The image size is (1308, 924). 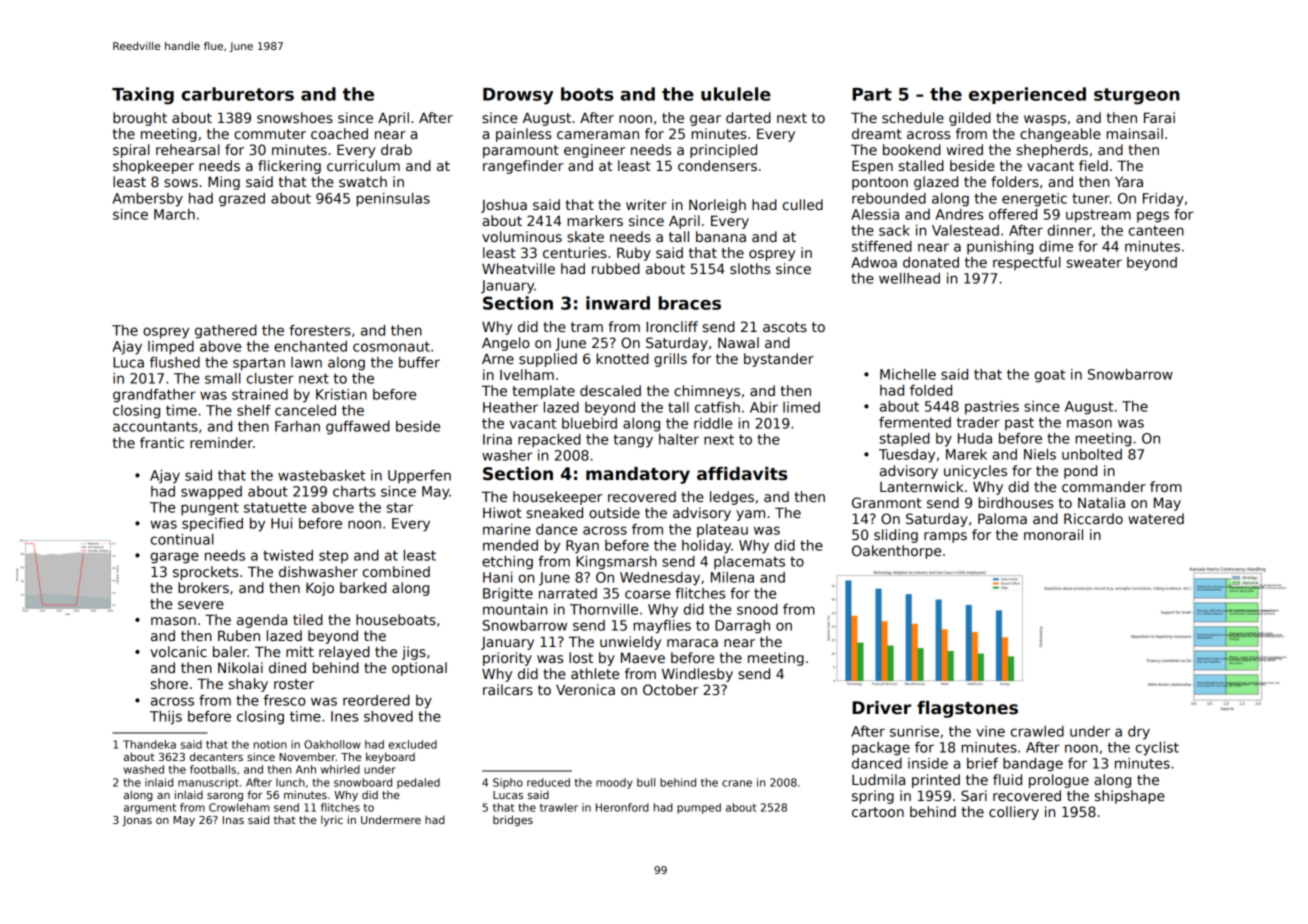 What do you see at coordinates (887, 502) in the screenshot?
I see `Granmont` at bounding box center [887, 502].
